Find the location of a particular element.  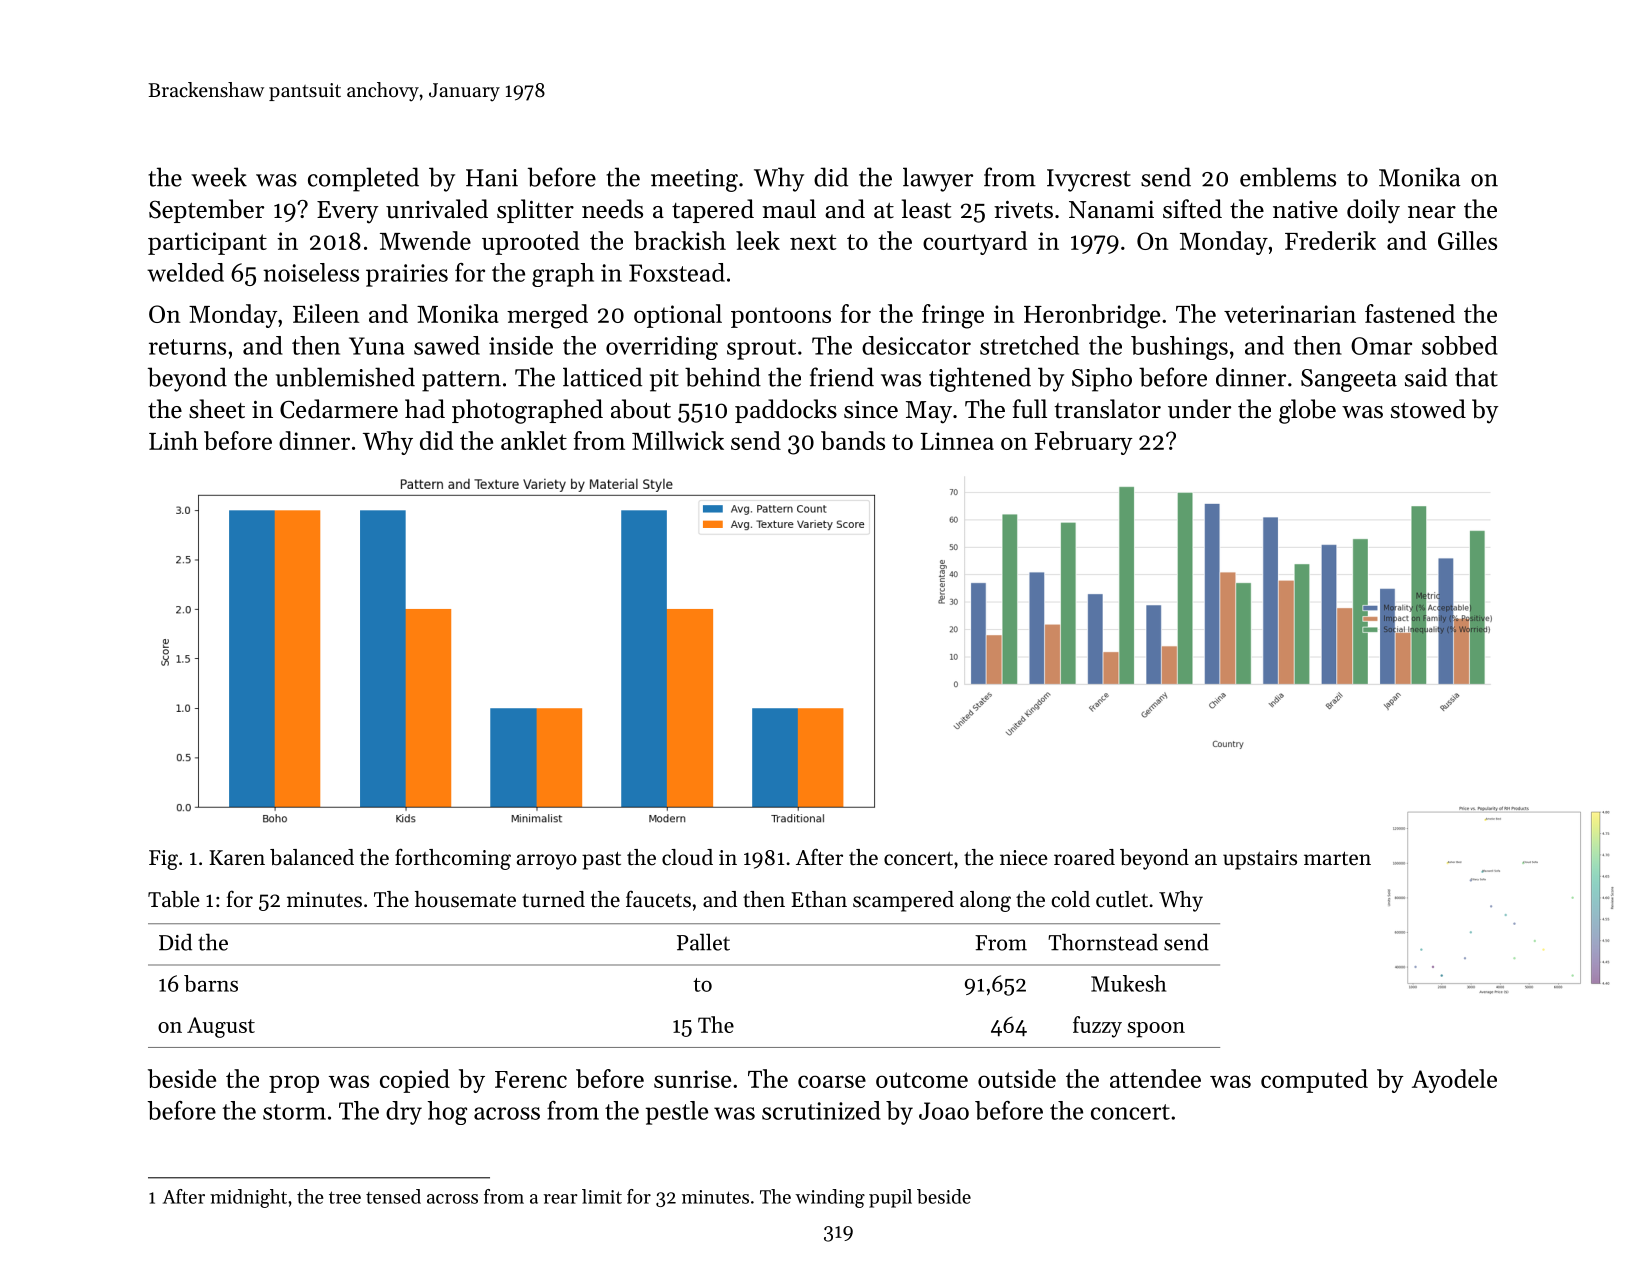

maul is located at coordinates (789, 209).
